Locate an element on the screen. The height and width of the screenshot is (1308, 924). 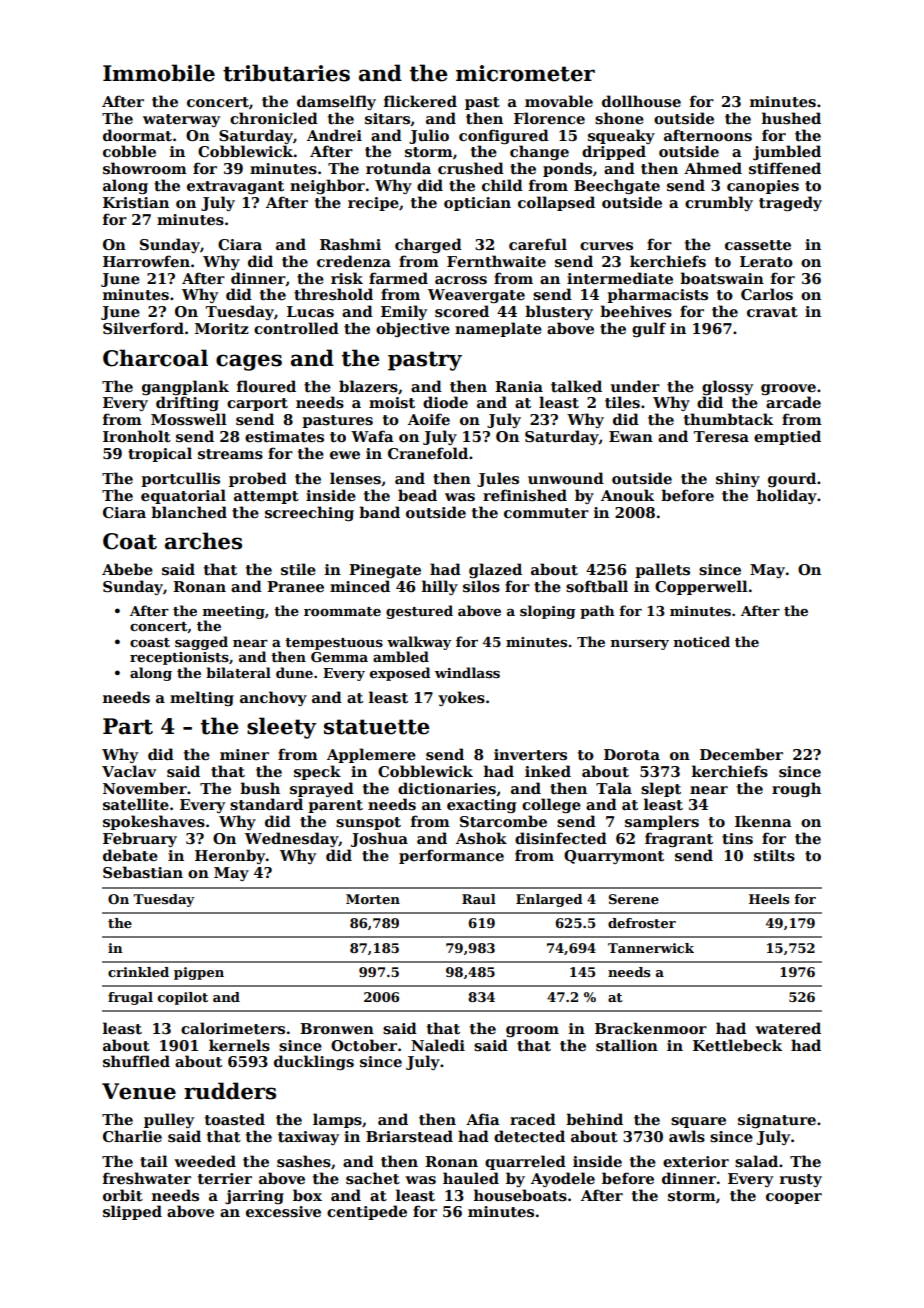
lenses is located at coordinates (355, 478).
